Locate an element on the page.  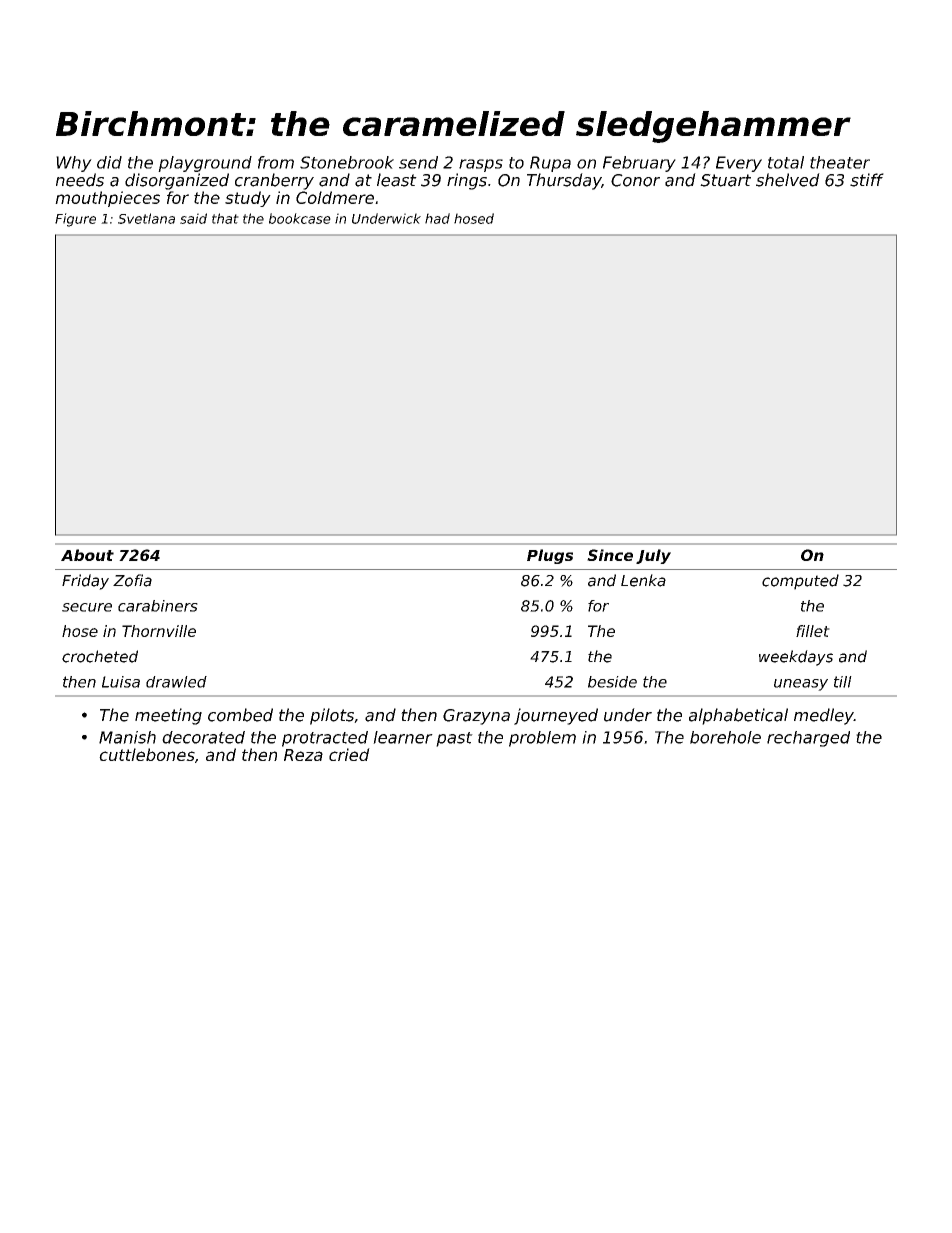
About is located at coordinates (87, 555).
